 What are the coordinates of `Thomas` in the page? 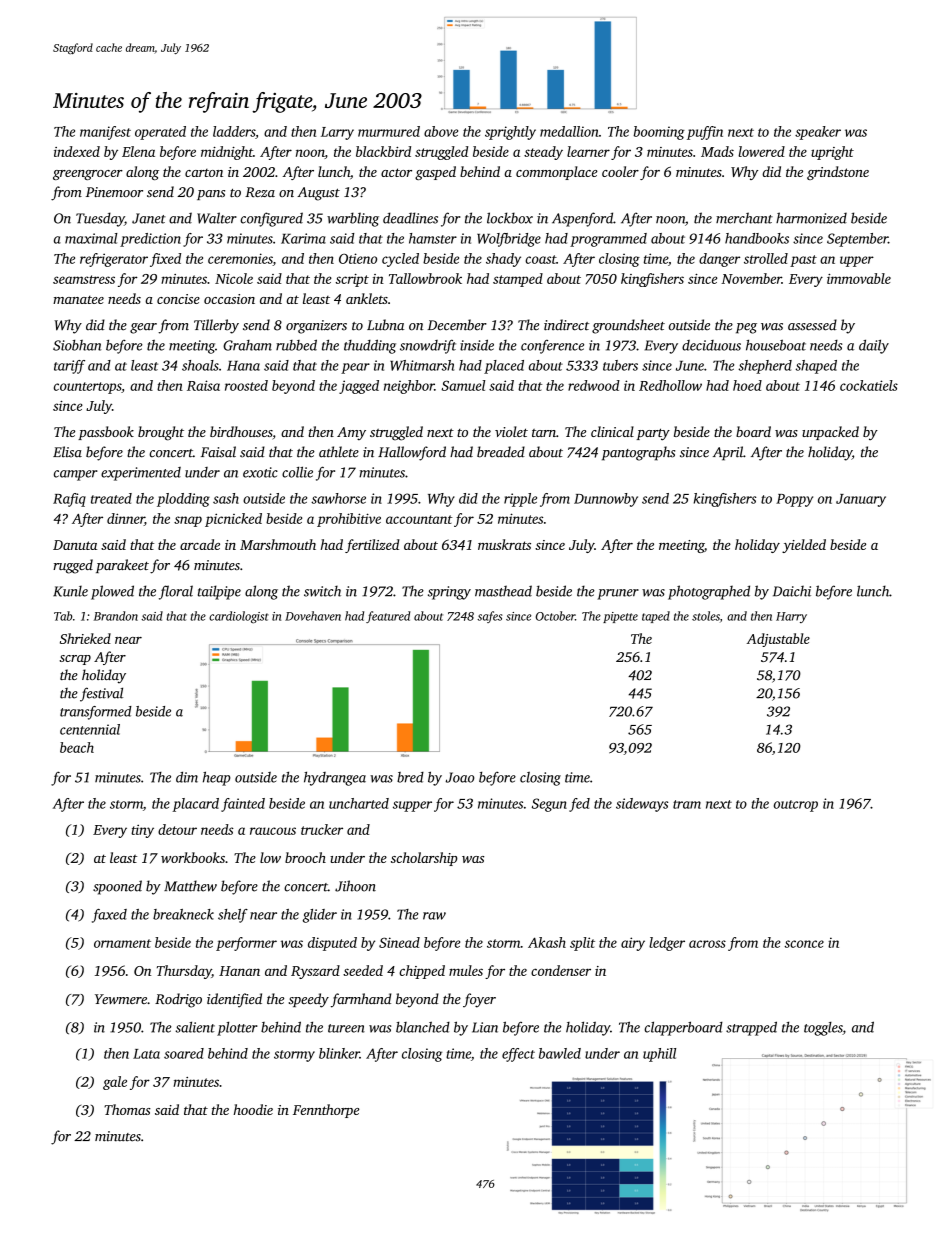 It's located at (127, 1109).
